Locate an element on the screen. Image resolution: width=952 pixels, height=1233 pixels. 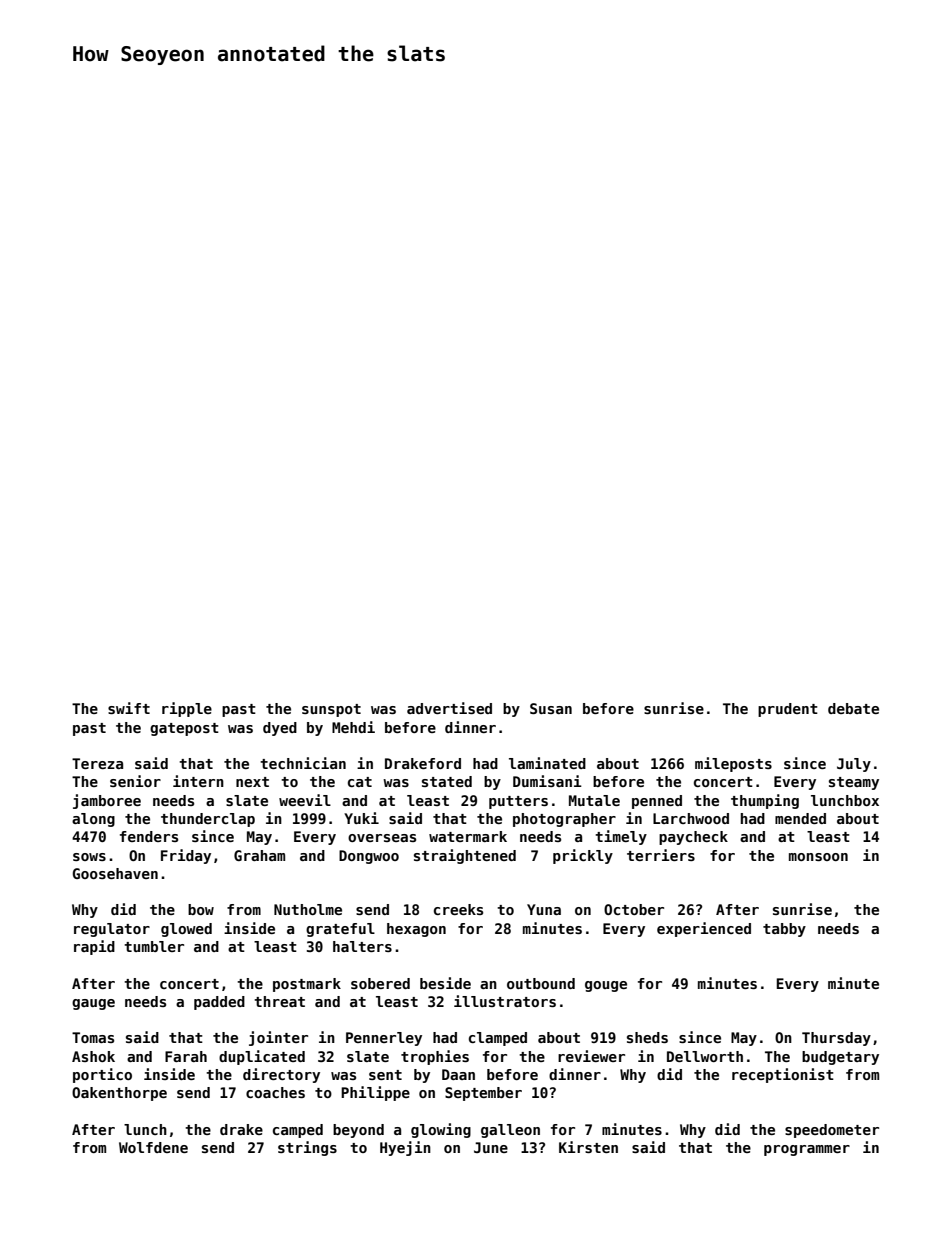
sobered is located at coordinates (380, 983).
